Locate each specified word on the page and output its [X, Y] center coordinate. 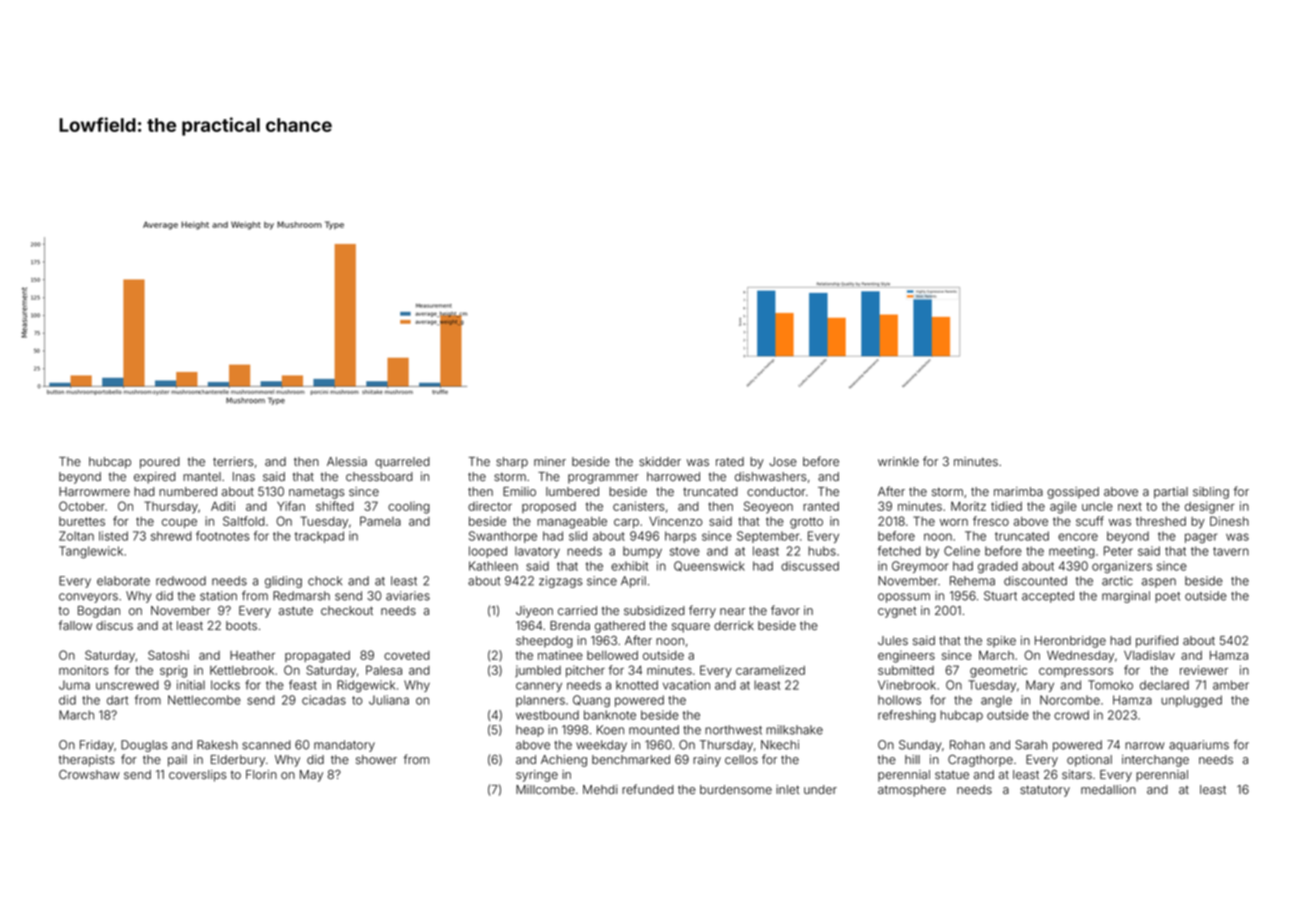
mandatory [344, 746]
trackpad [319, 537]
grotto [806, 523]
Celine [962, 551]
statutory [1045, 791]
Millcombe [545, 789]
